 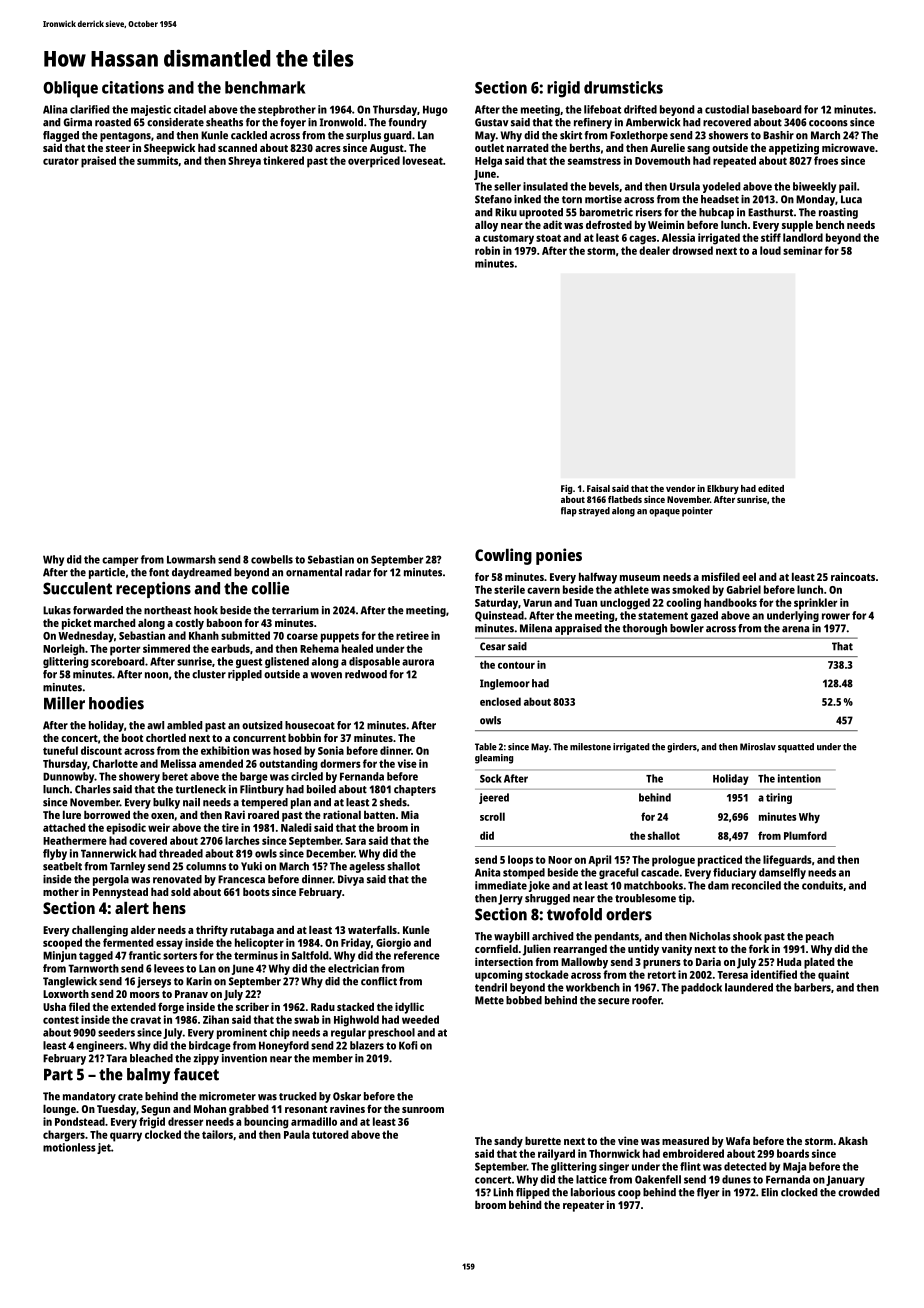 I want to click on motionless, so click(x=69, y=1147).
